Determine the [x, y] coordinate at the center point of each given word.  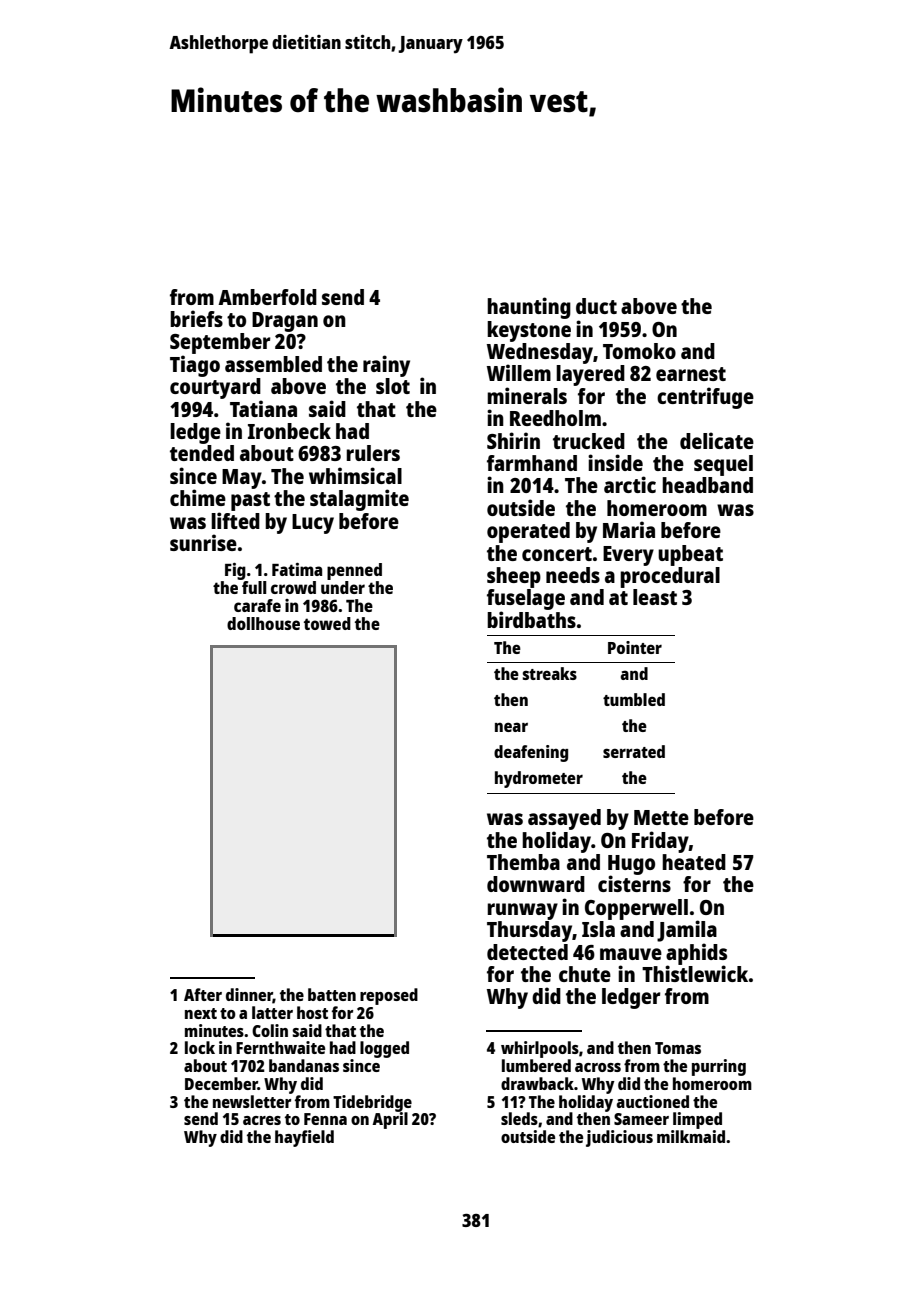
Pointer [635, 647]
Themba [523, 862]
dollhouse [263, 623]
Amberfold [267, 297]
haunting [529, 308]
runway [522, 911]
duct [596, 306]
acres [262, 1120]
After [203, 994]
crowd [293, 587]
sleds [519, 1118]
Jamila [687, 931]
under [343, 587]
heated [694, 862]
